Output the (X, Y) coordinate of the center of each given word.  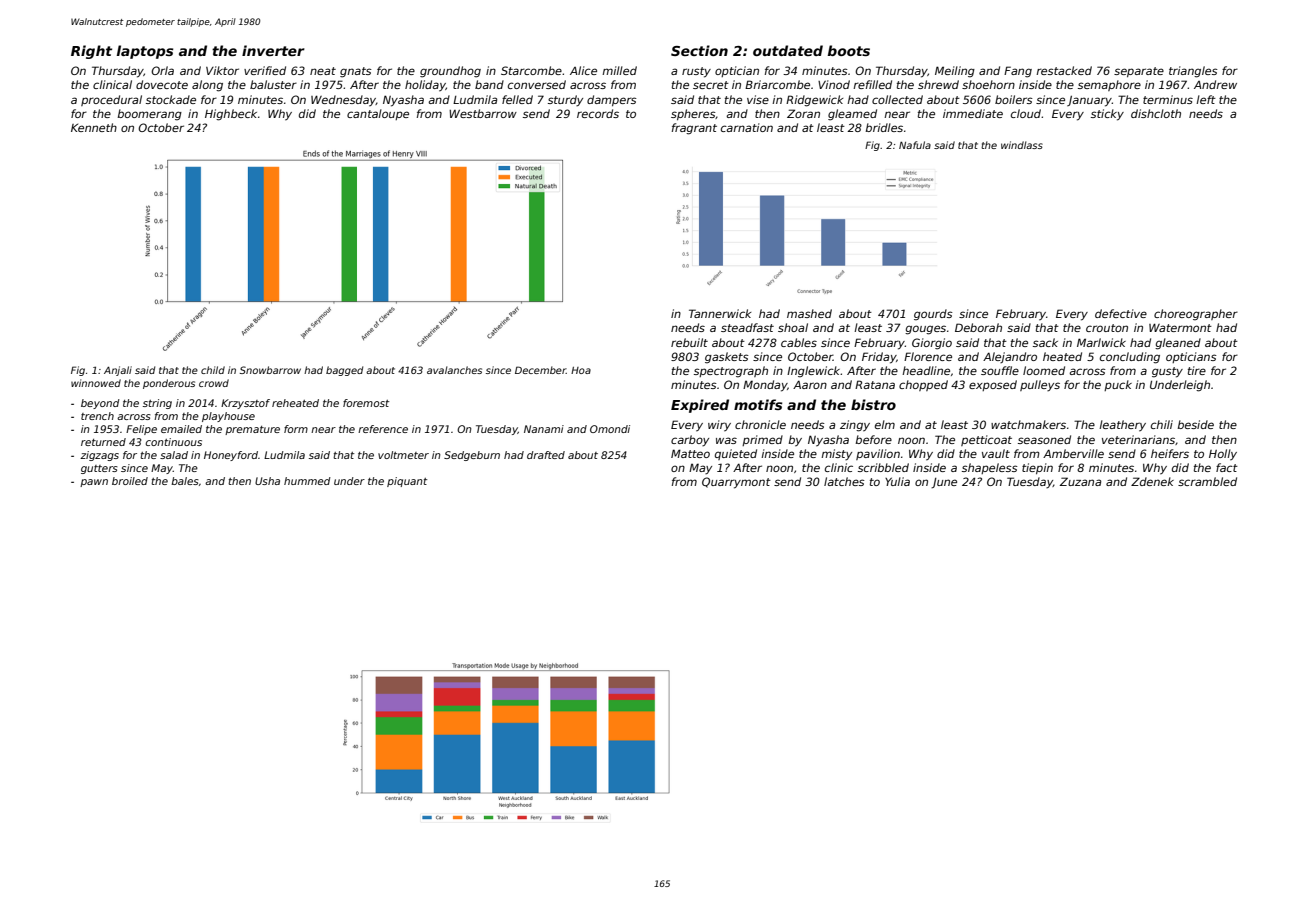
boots (849, 50)
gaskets (727, 358)
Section (699, 50)
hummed (307, 481)
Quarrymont (736, 483)
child (213, 370)
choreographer (1196, 315)
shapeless (990, 468)
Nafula (915, 145)
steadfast (747, 327)
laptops (145, 52)
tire (1197, 370)
